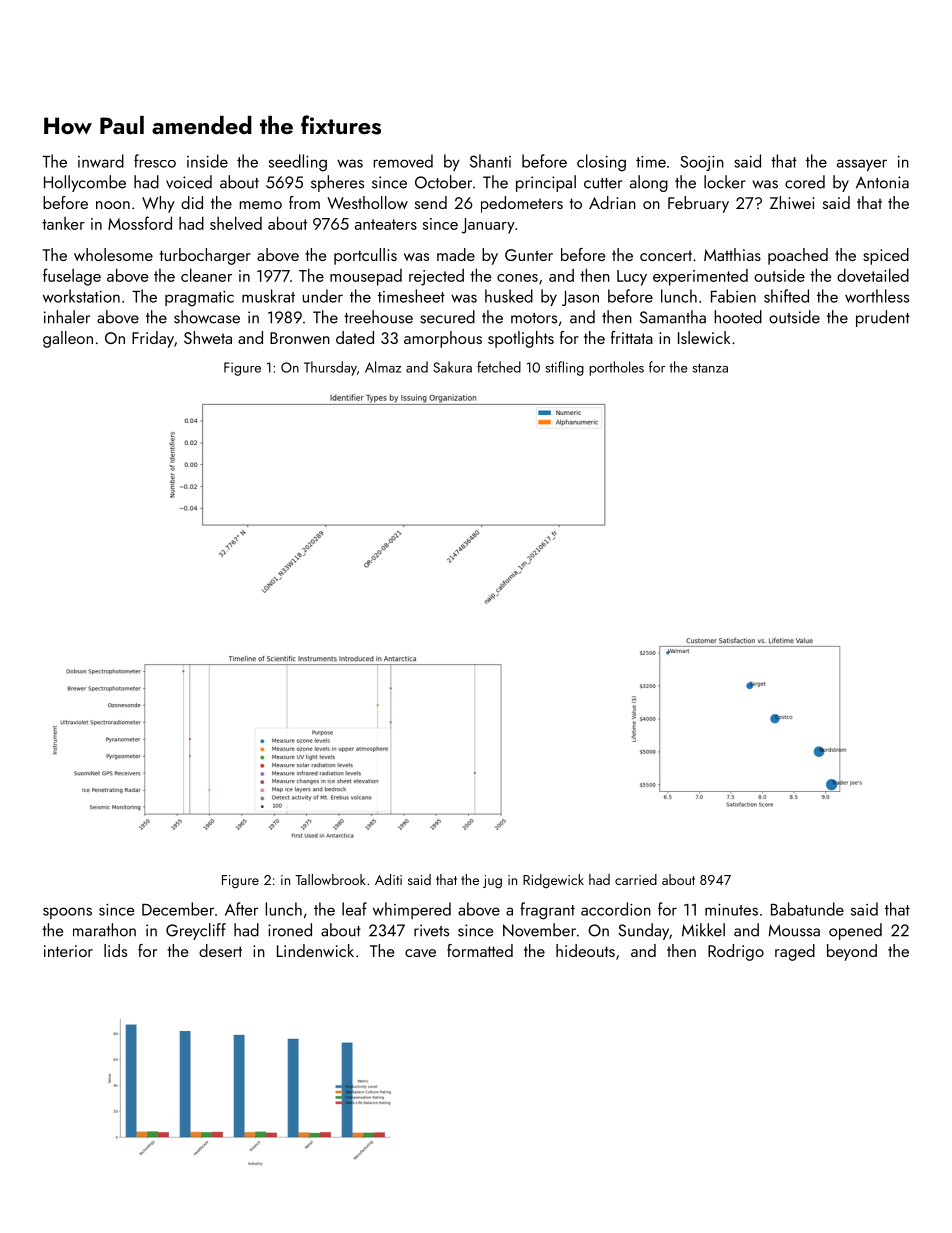  Describe the element at coordinates (710, 368) in the image. I see `stanza` at that location.
